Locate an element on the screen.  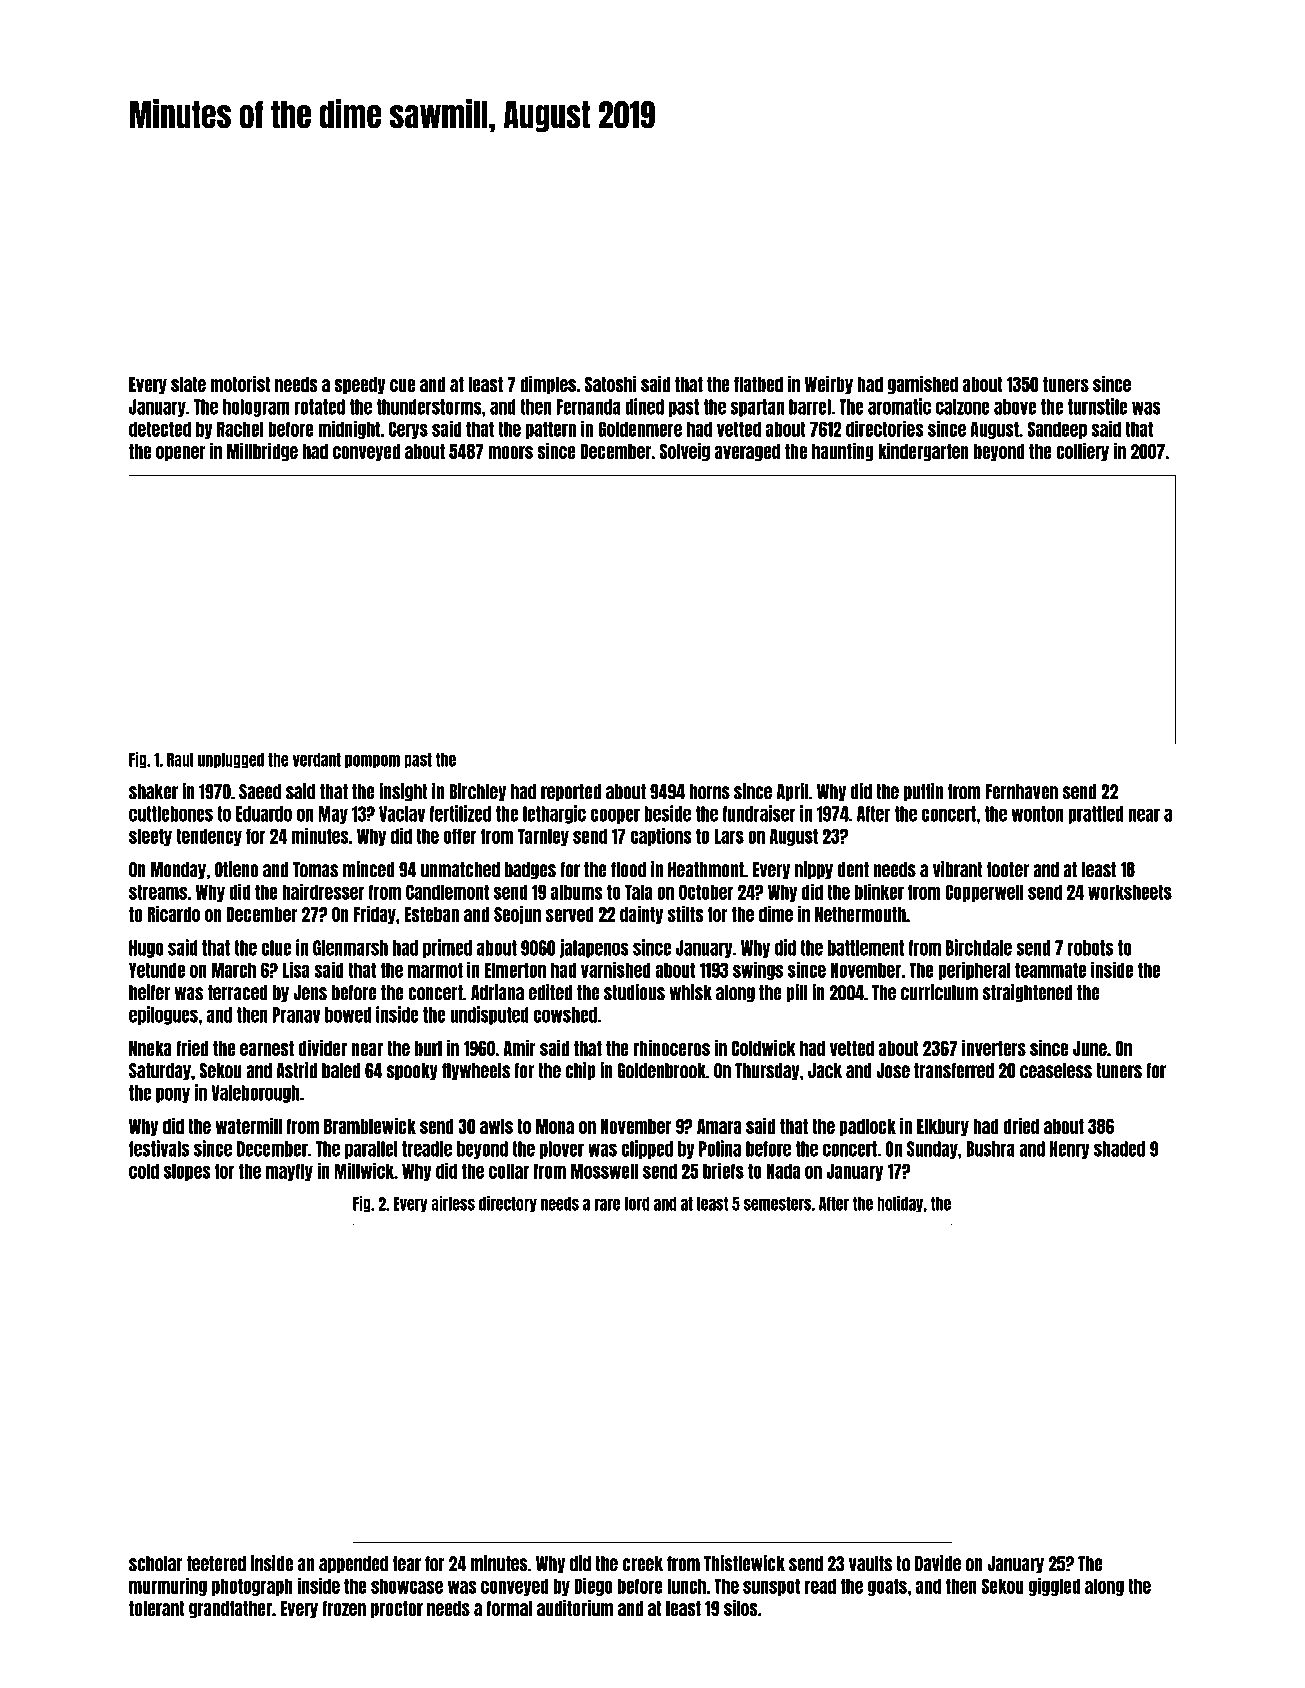
colliery is located at coordinates (1082, 452).
